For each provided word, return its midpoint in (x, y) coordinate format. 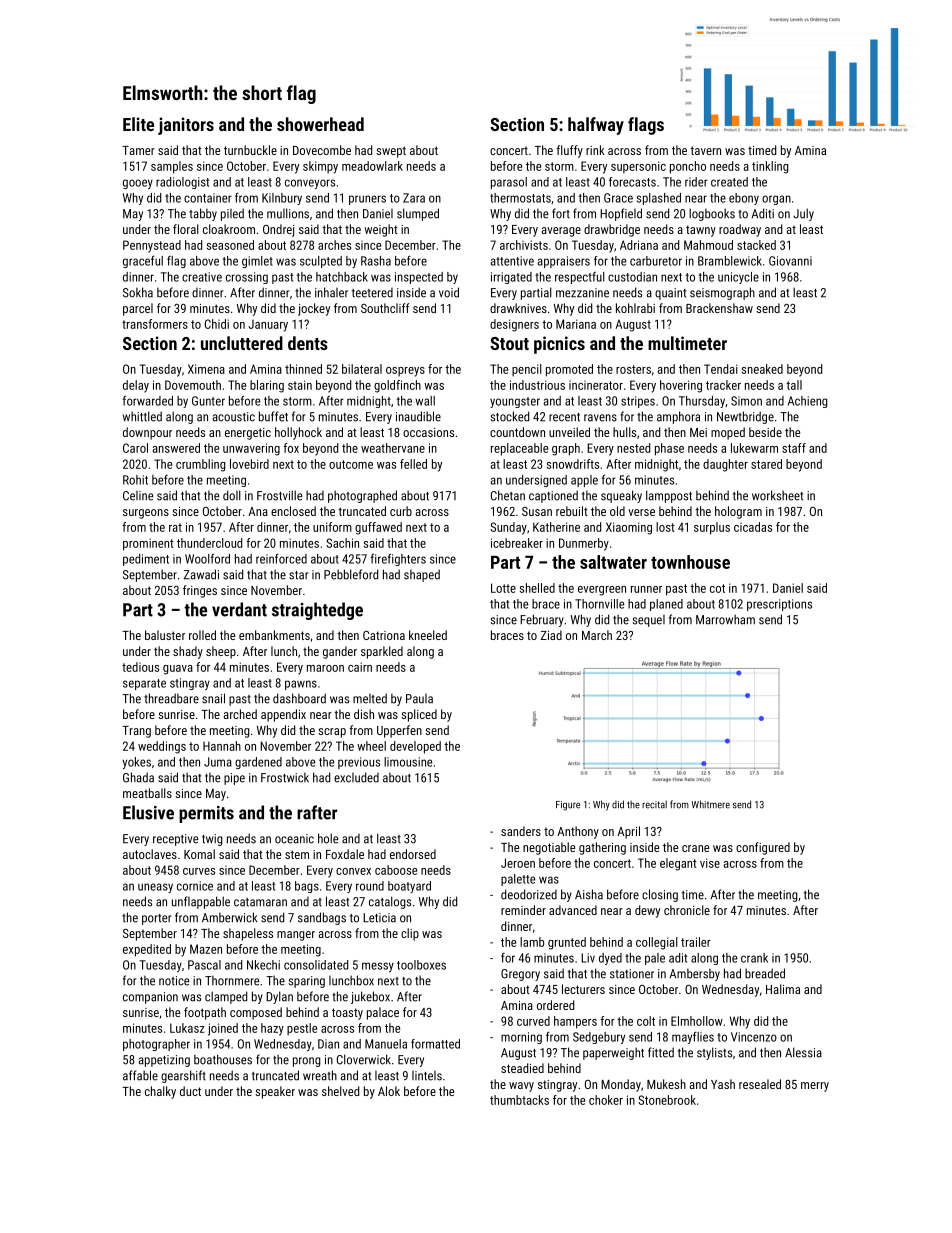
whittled (142, 416)
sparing (306, 982)
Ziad (551, 635)
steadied (522, 1068)
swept (391, 152)
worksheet (777, 495)
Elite (138, 124)
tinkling (770, 167)
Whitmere (710, 804)
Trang (136, 732)
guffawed (378, 528)
